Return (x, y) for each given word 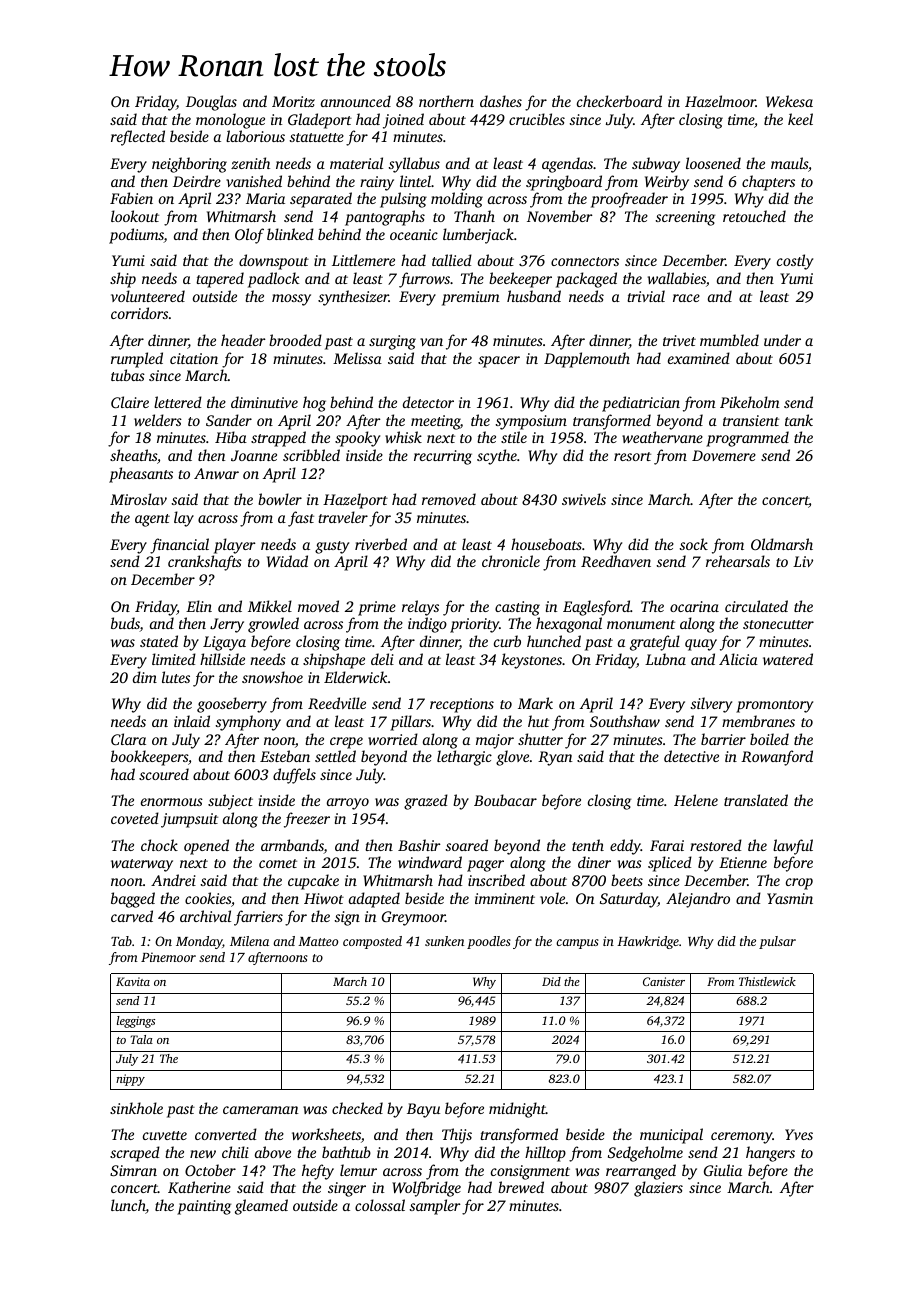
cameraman (260, 1110)
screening (685, 218)
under (782, 340)
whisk (403, 437)
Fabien (131, 198)
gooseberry (232, 705)
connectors (585, 261)
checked (357, 1108)
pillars (410, 723)
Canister (664, 981)
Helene (696, 800)
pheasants (141, 475)
